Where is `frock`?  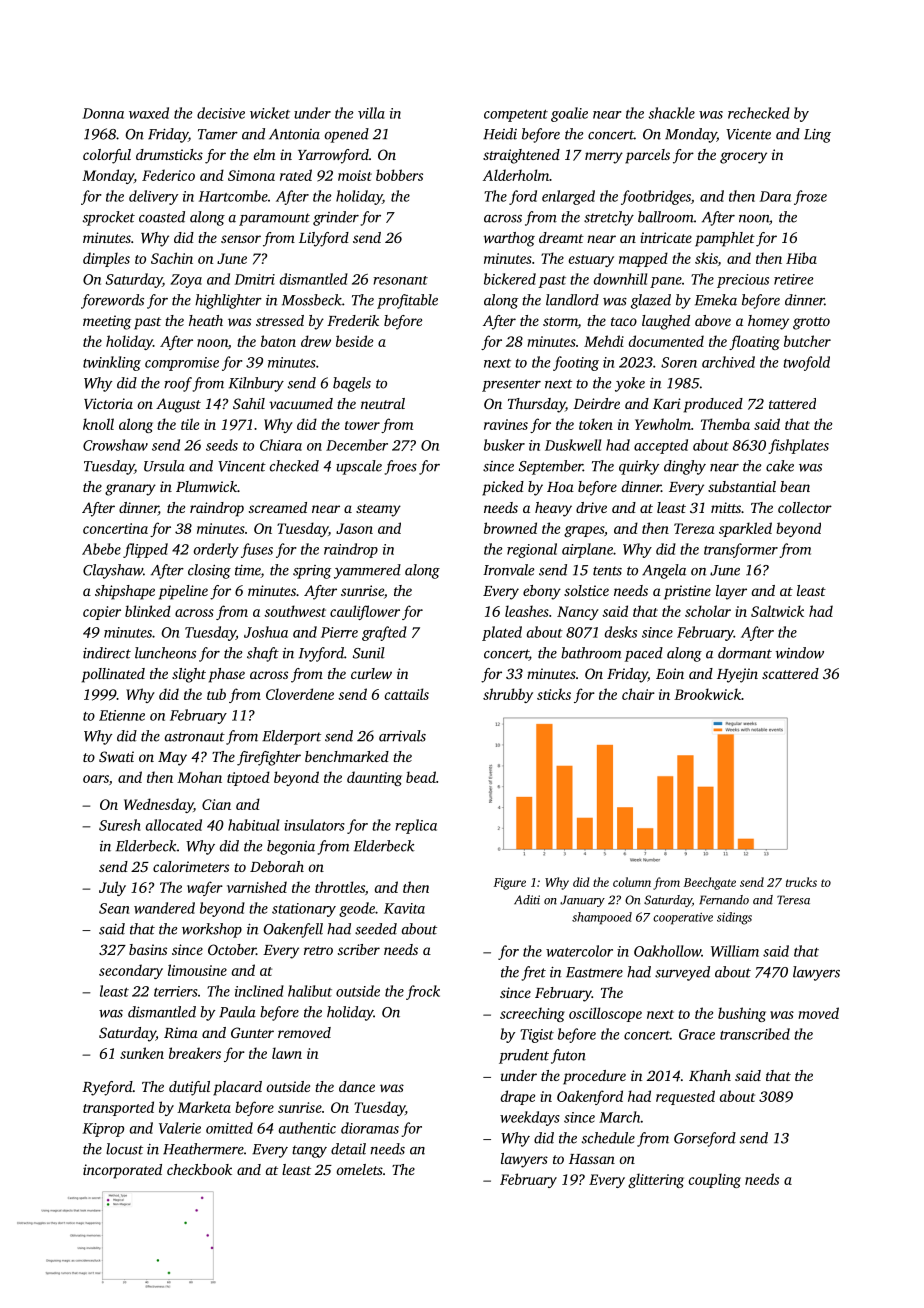
frock is located at coordinates (423, 992).
